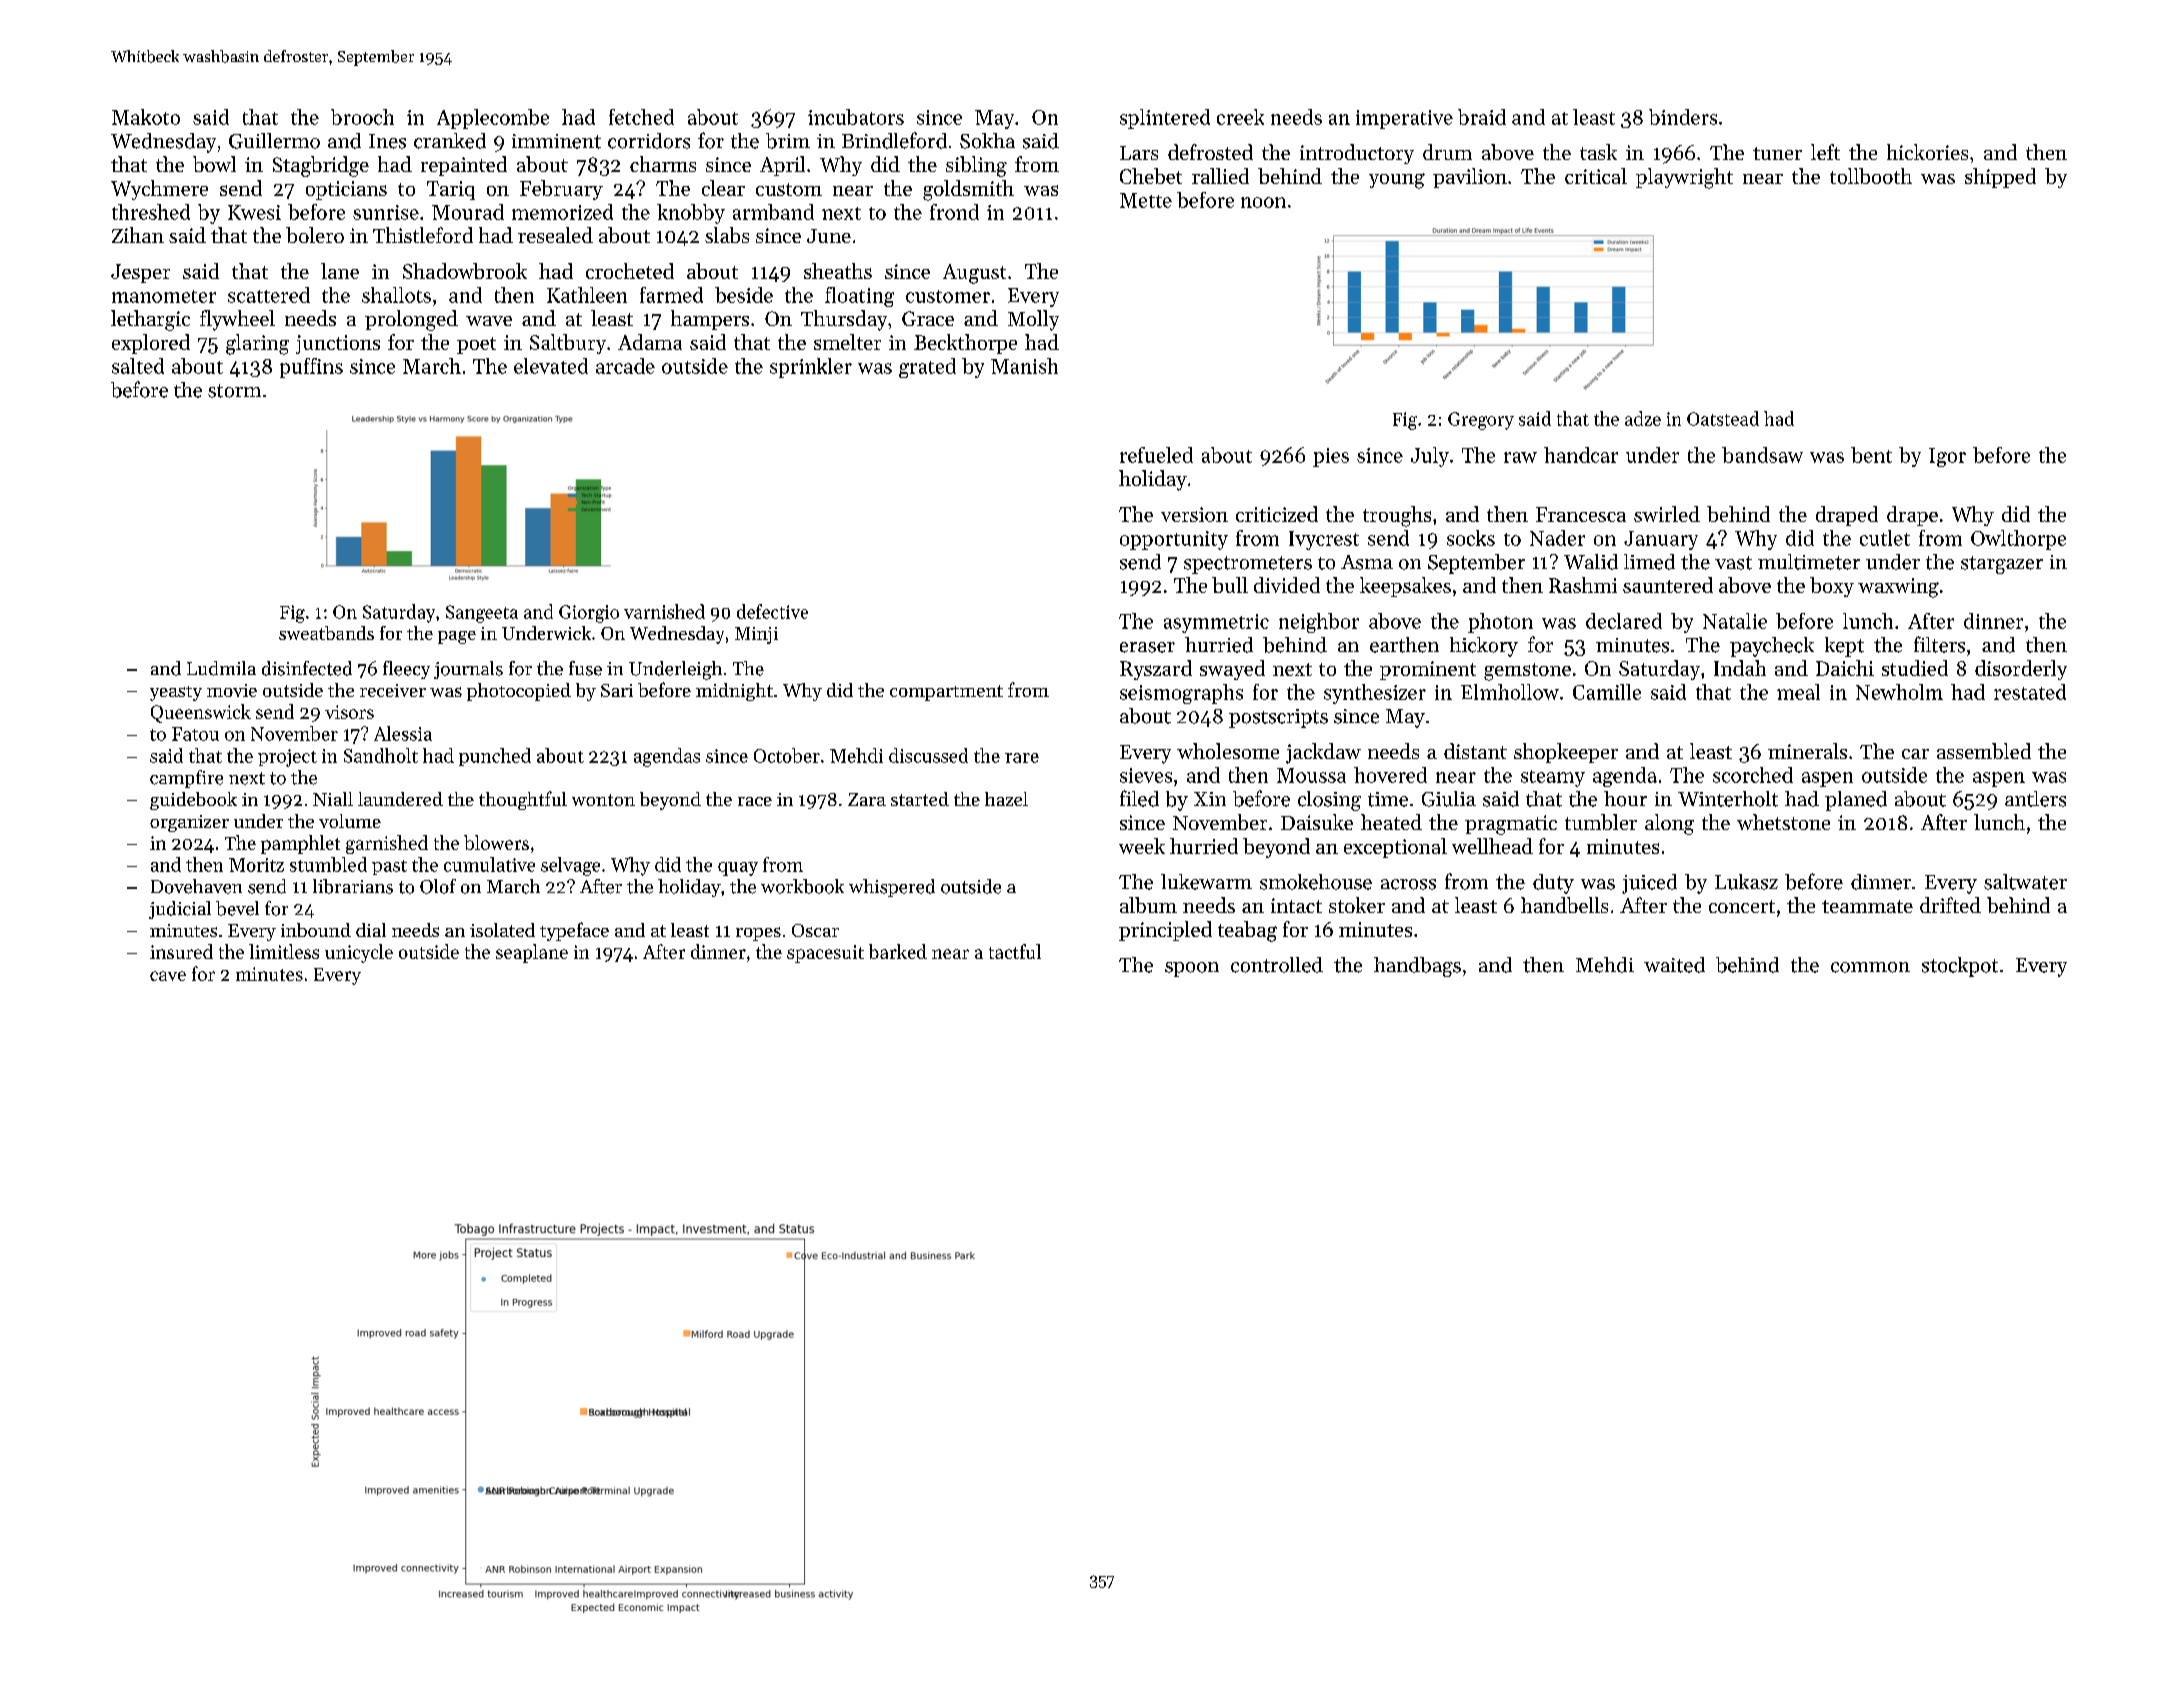 Image resolution: width=2178 pixels, height=1683 pixels. I want to click on elevated, so click(551, 366).
